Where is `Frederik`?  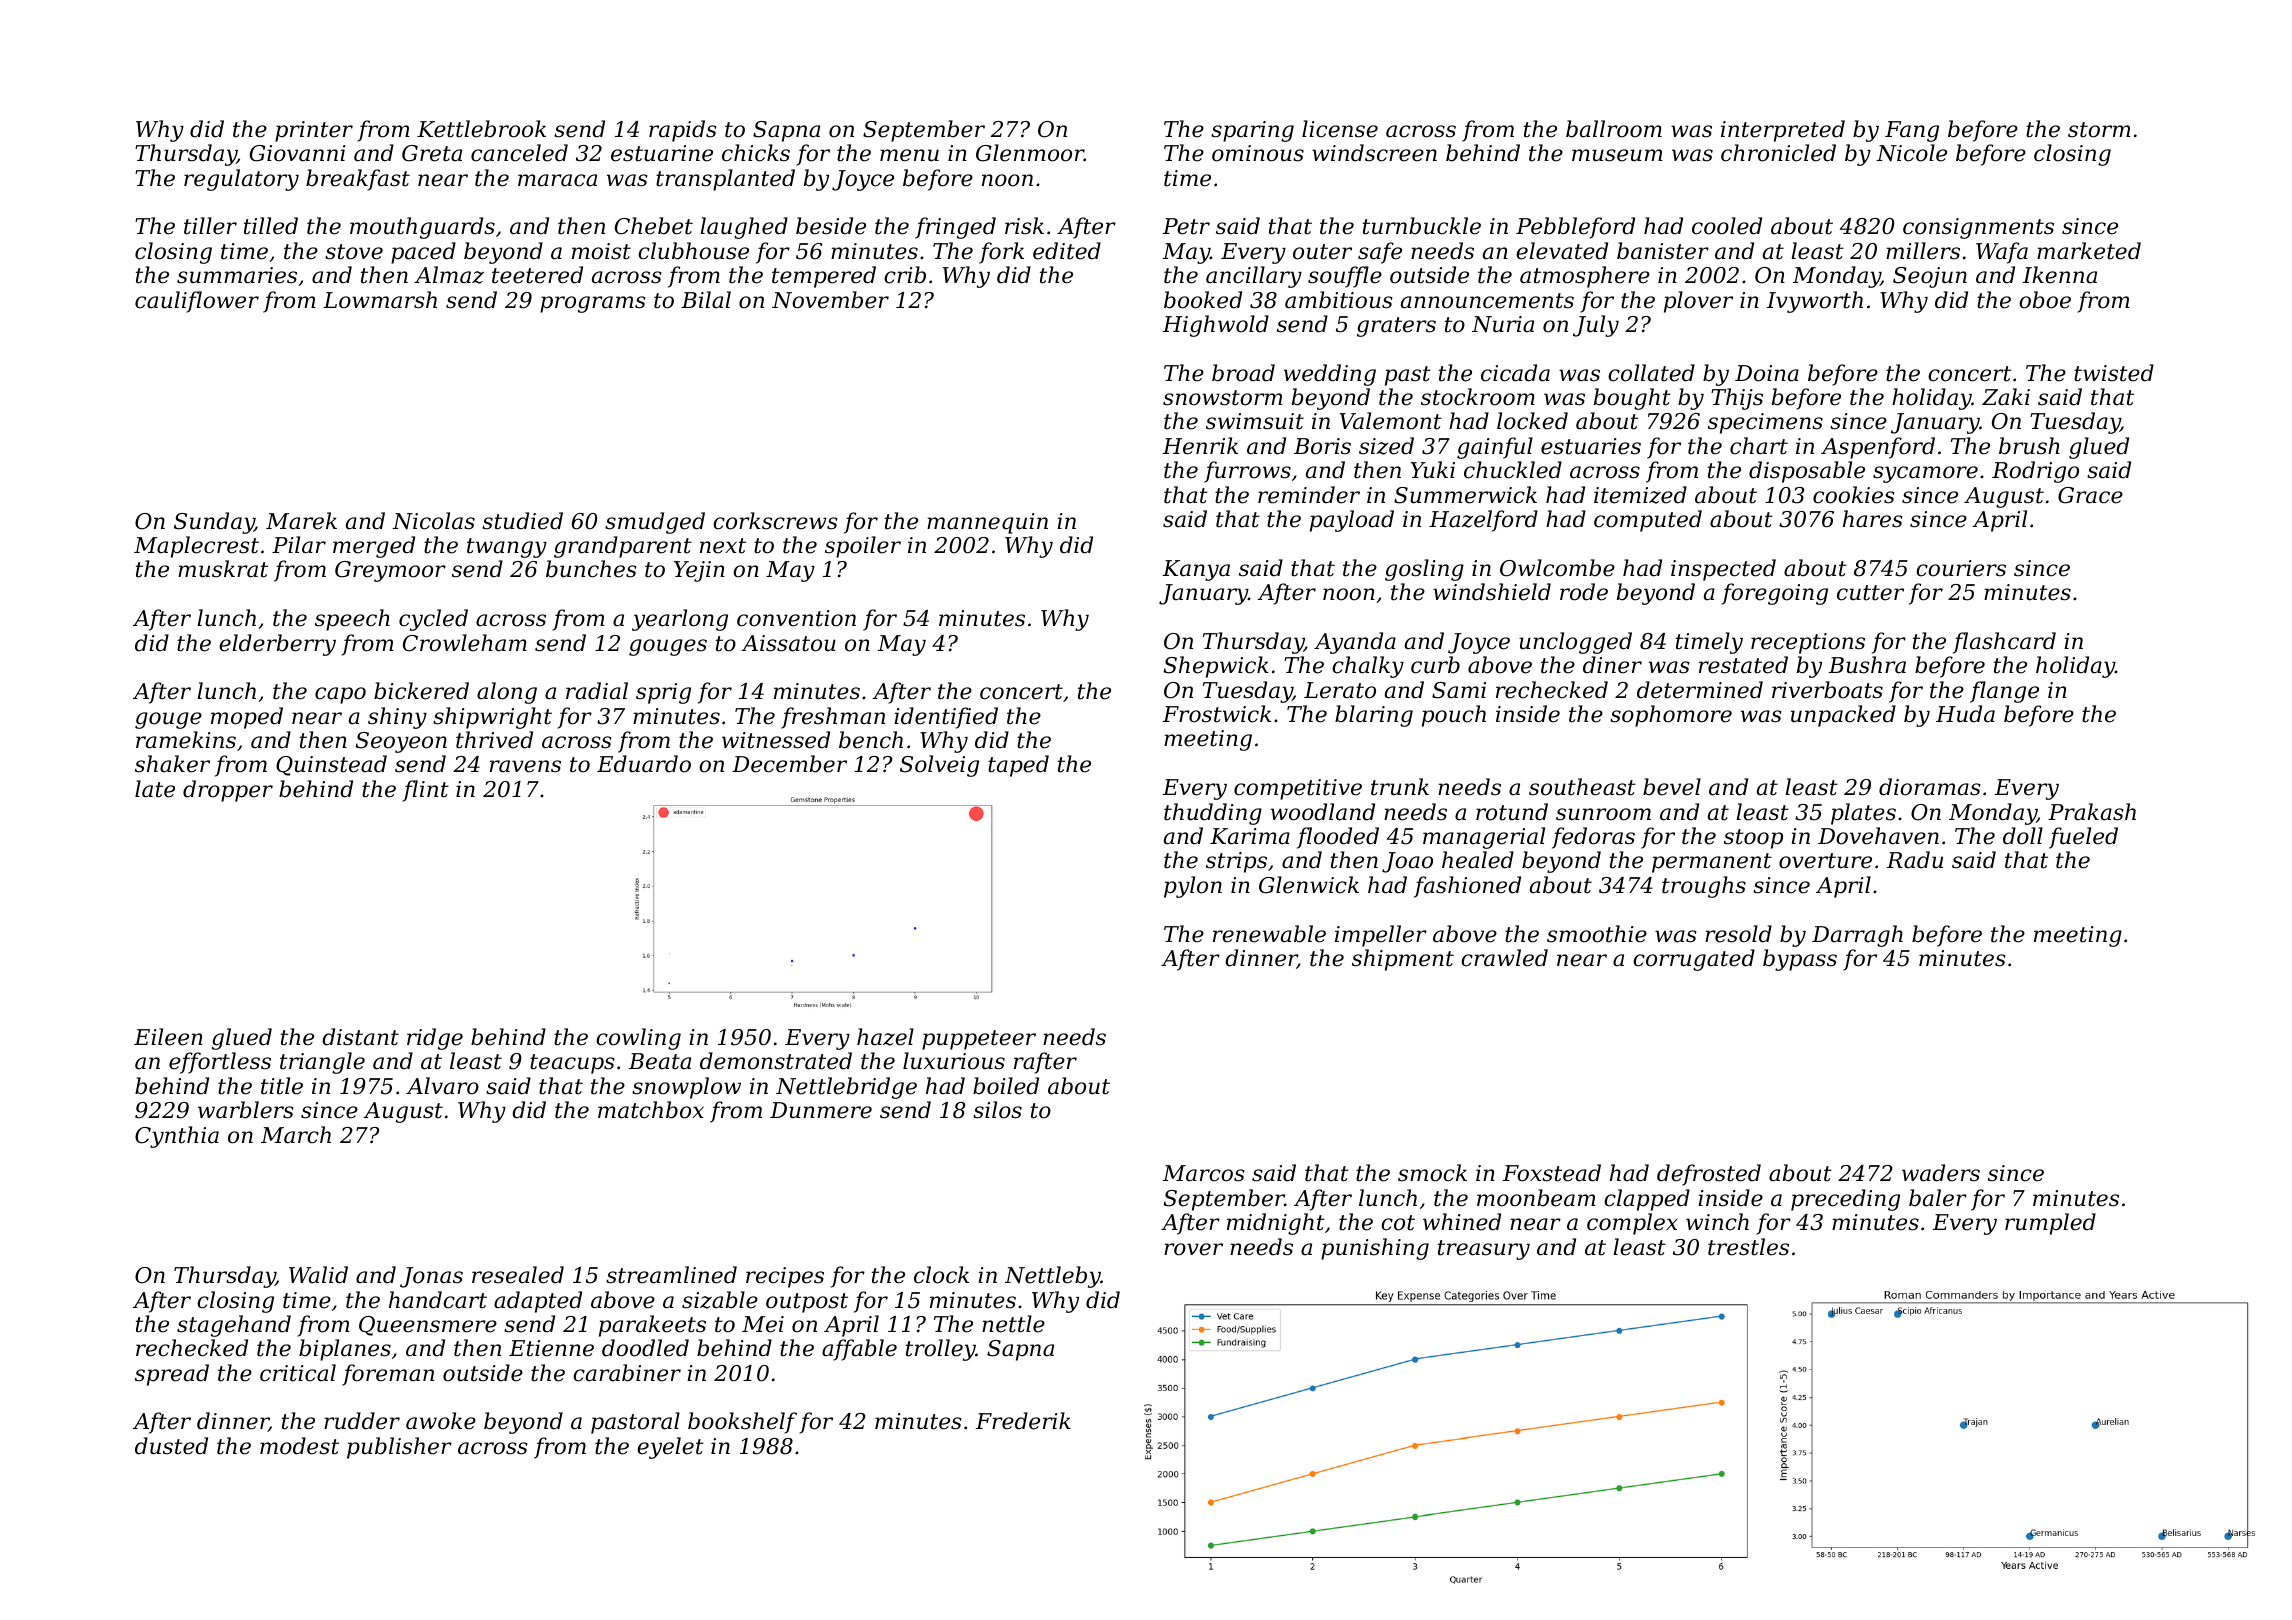 Frederik is located at coordinates (1023, 1421).
